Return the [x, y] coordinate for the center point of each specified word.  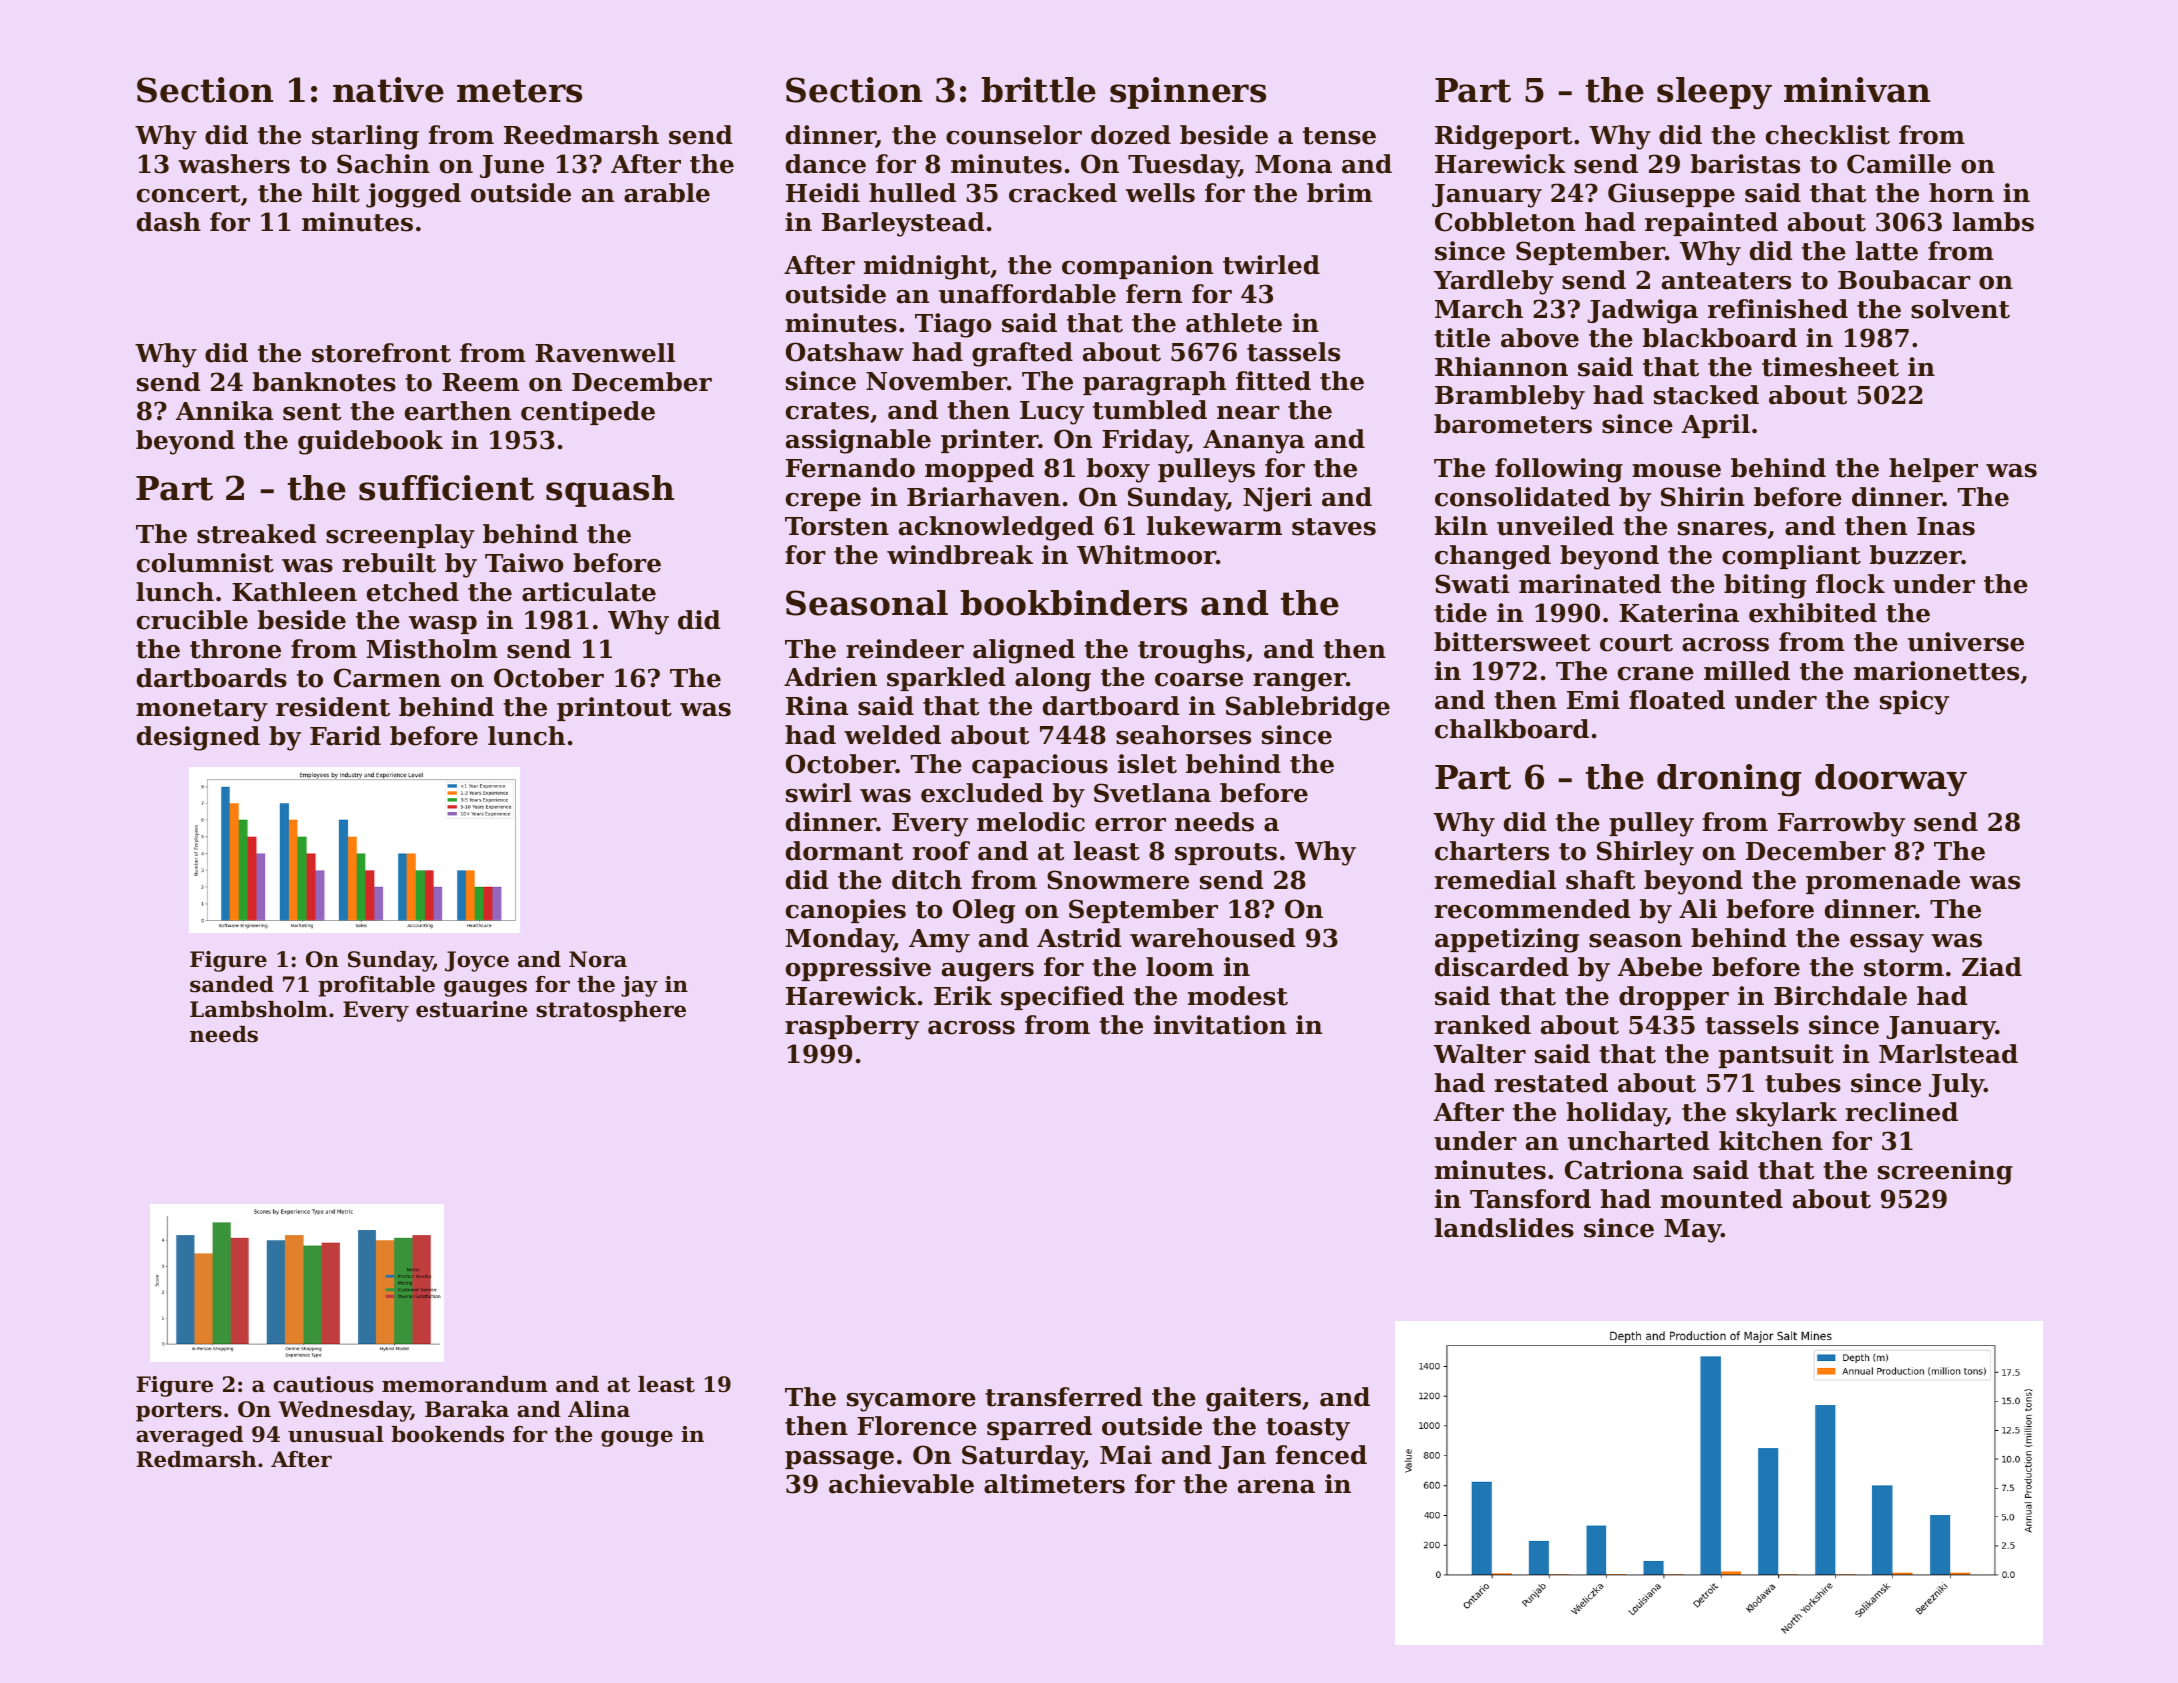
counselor [1014, 135]
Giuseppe [1671, 195]
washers [234, 164]
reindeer [905, 649]
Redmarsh [196, 1459]
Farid [345, 736]
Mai [1126, 1455]
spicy [1914, 702]
